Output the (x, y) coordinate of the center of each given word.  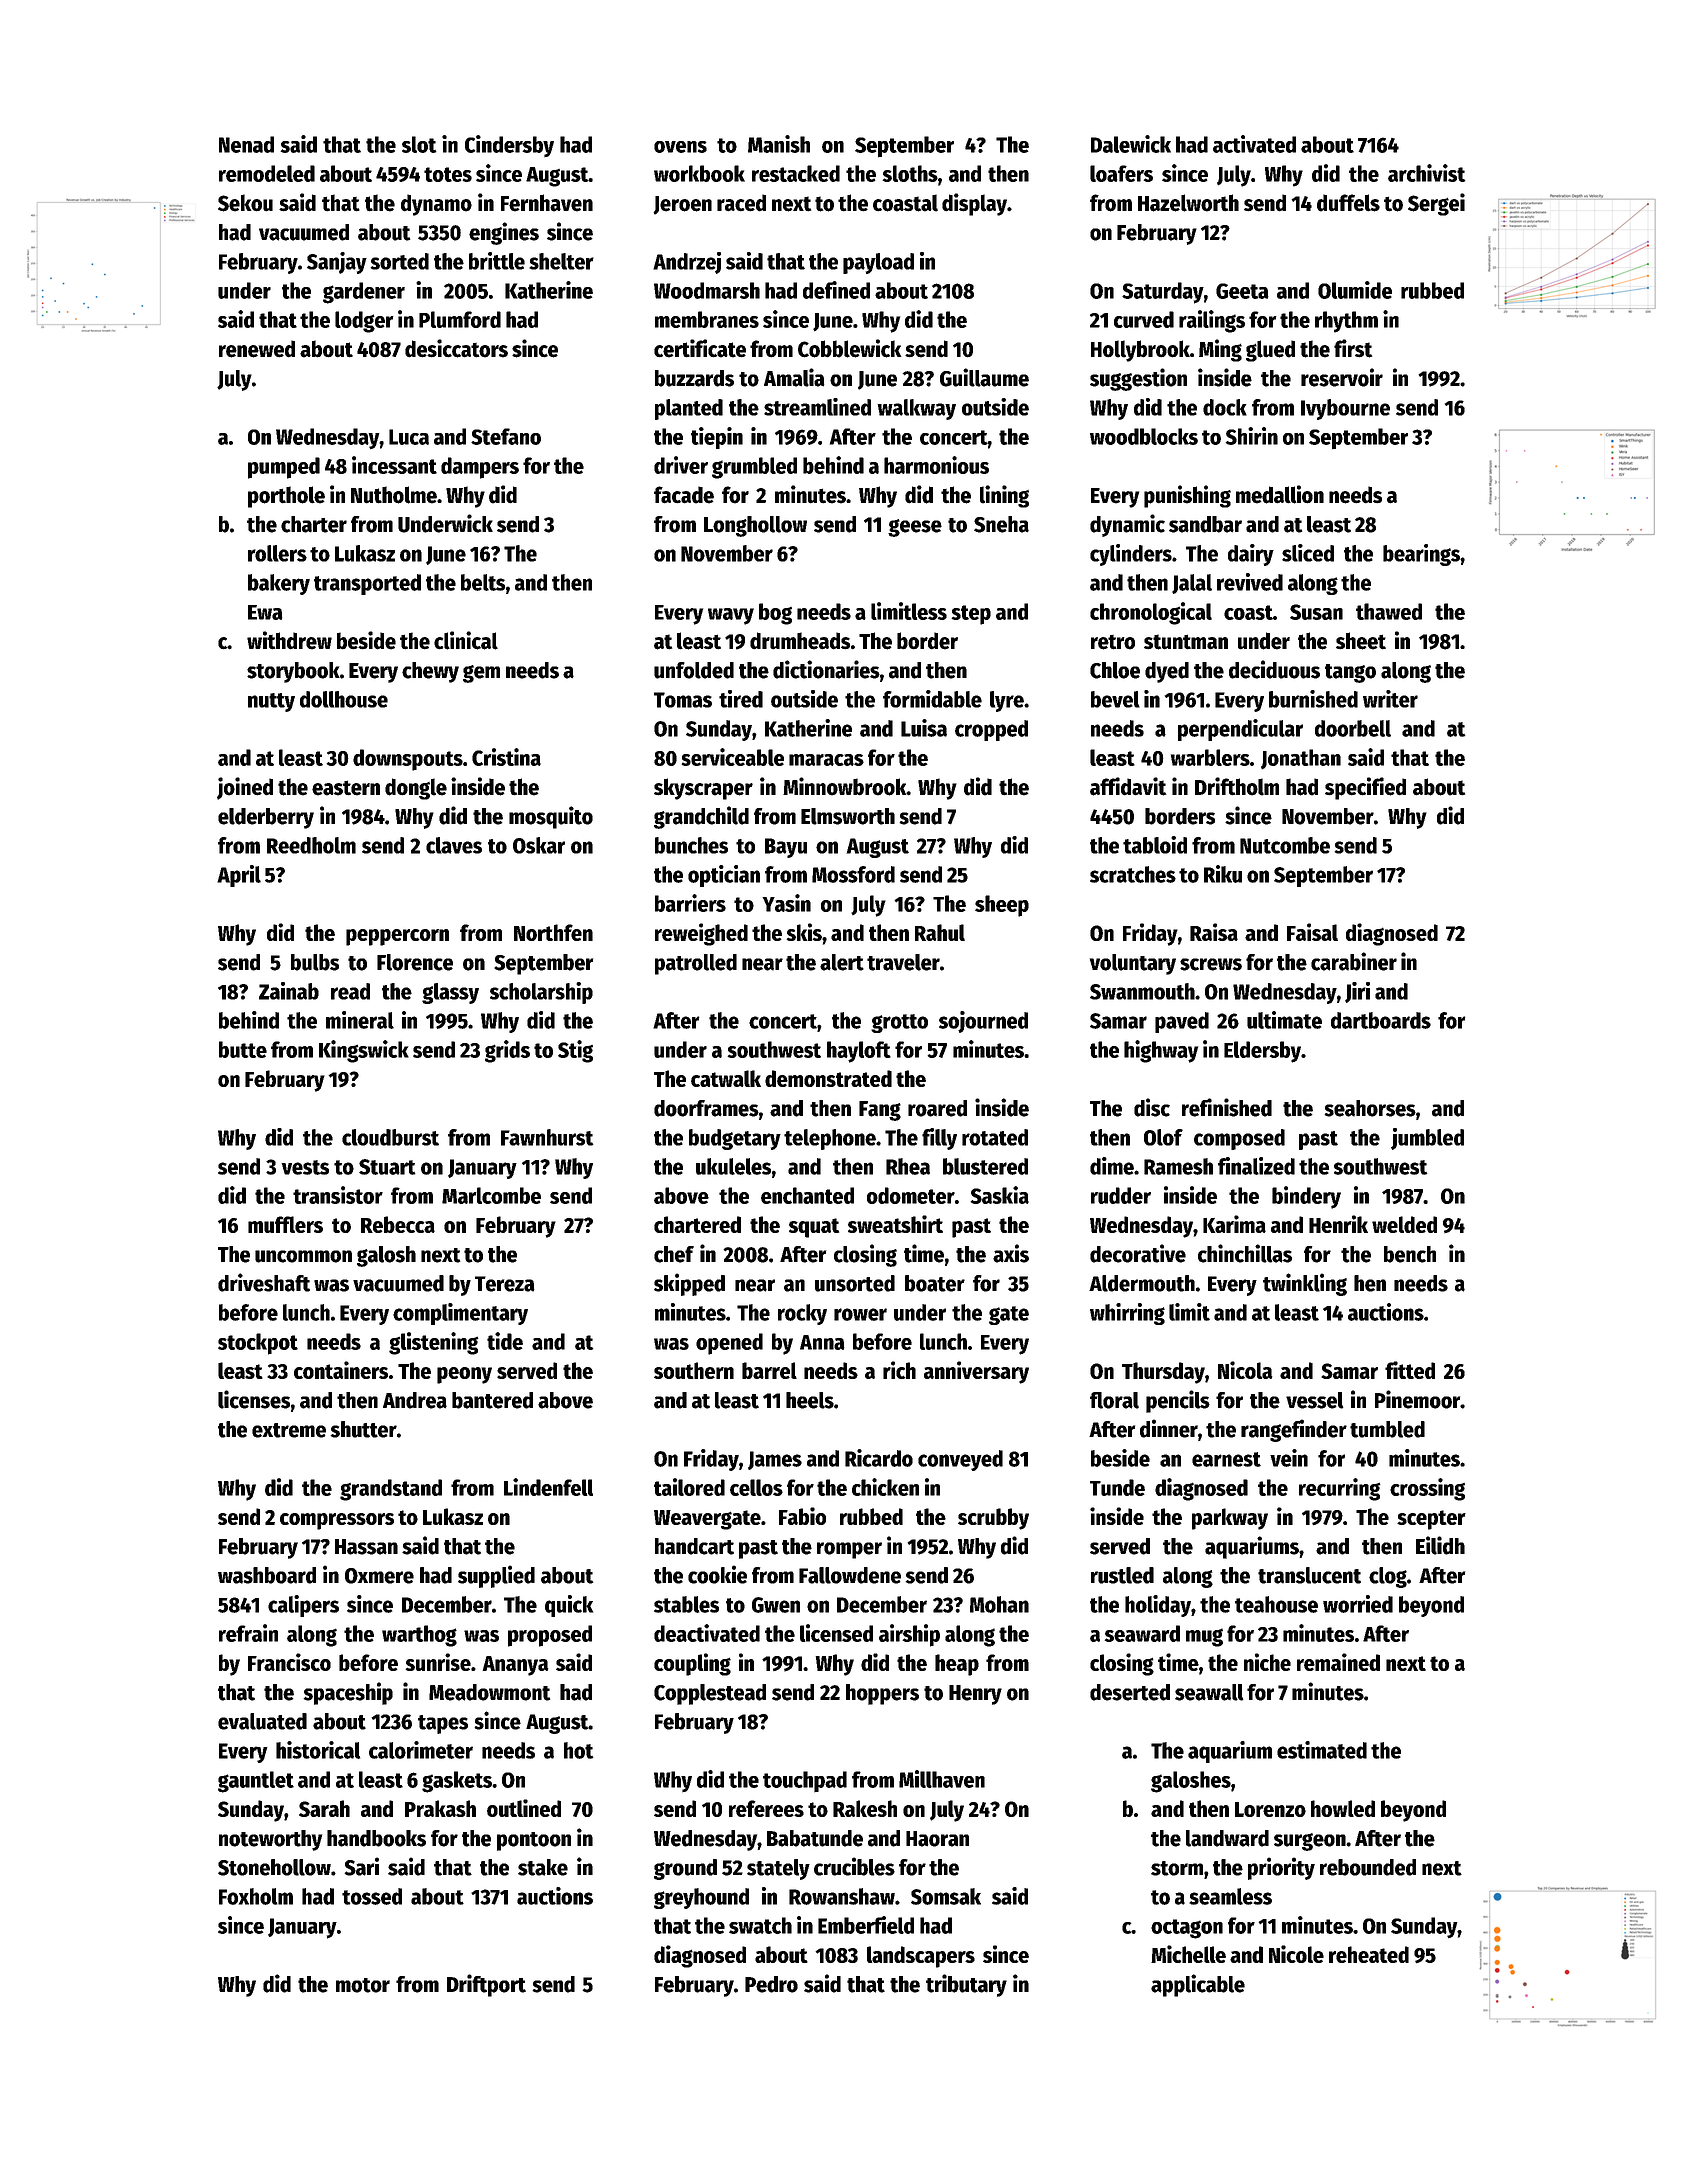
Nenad (246, 144)
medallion (1280, 494)
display (974, 204)
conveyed (960, 1460)
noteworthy (270, 1840)
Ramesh (1178, 1166)
